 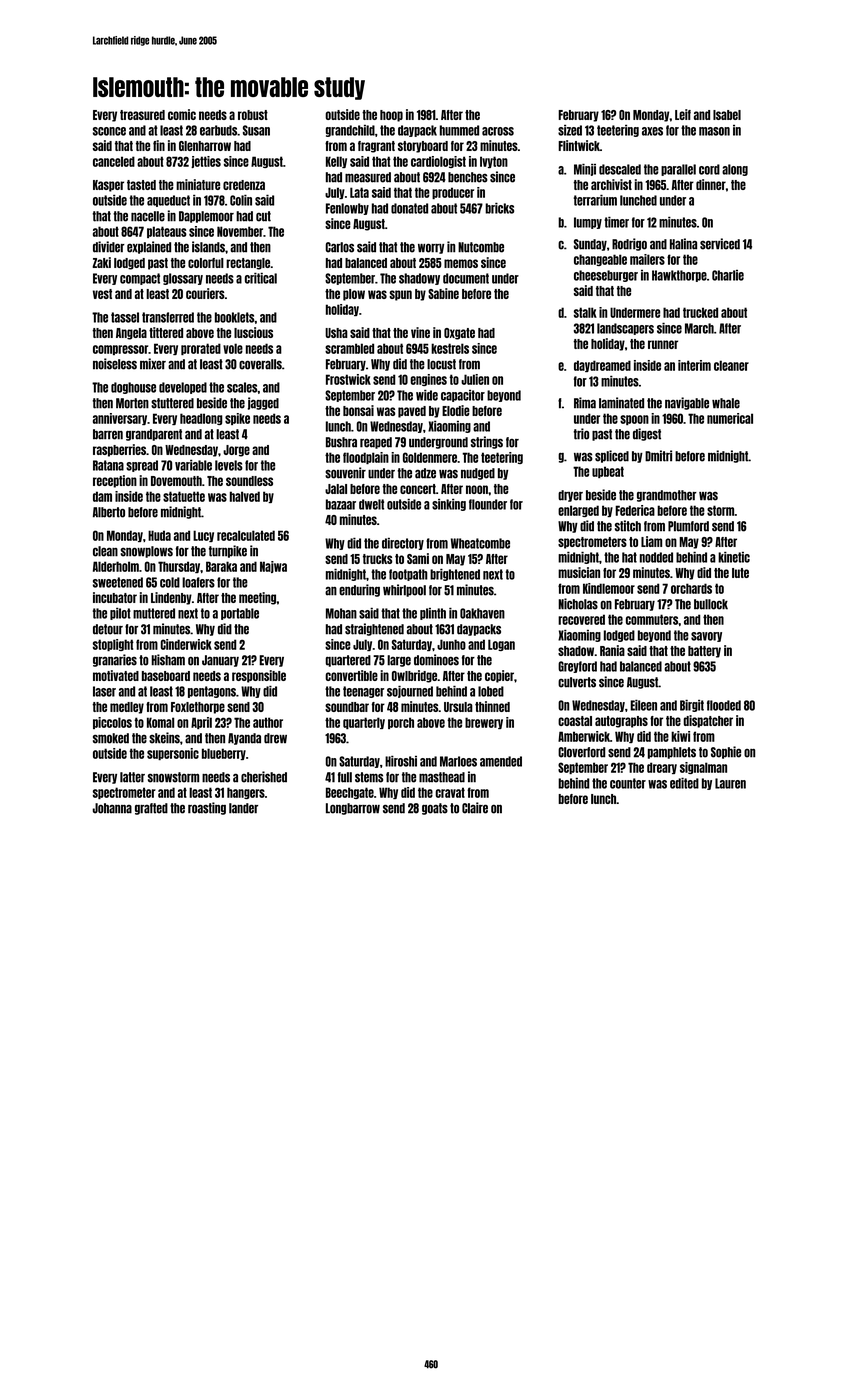 What do you see at coordinates (498, 131) in the screenshot?
I see `across` at bounding box center [498, 131].
